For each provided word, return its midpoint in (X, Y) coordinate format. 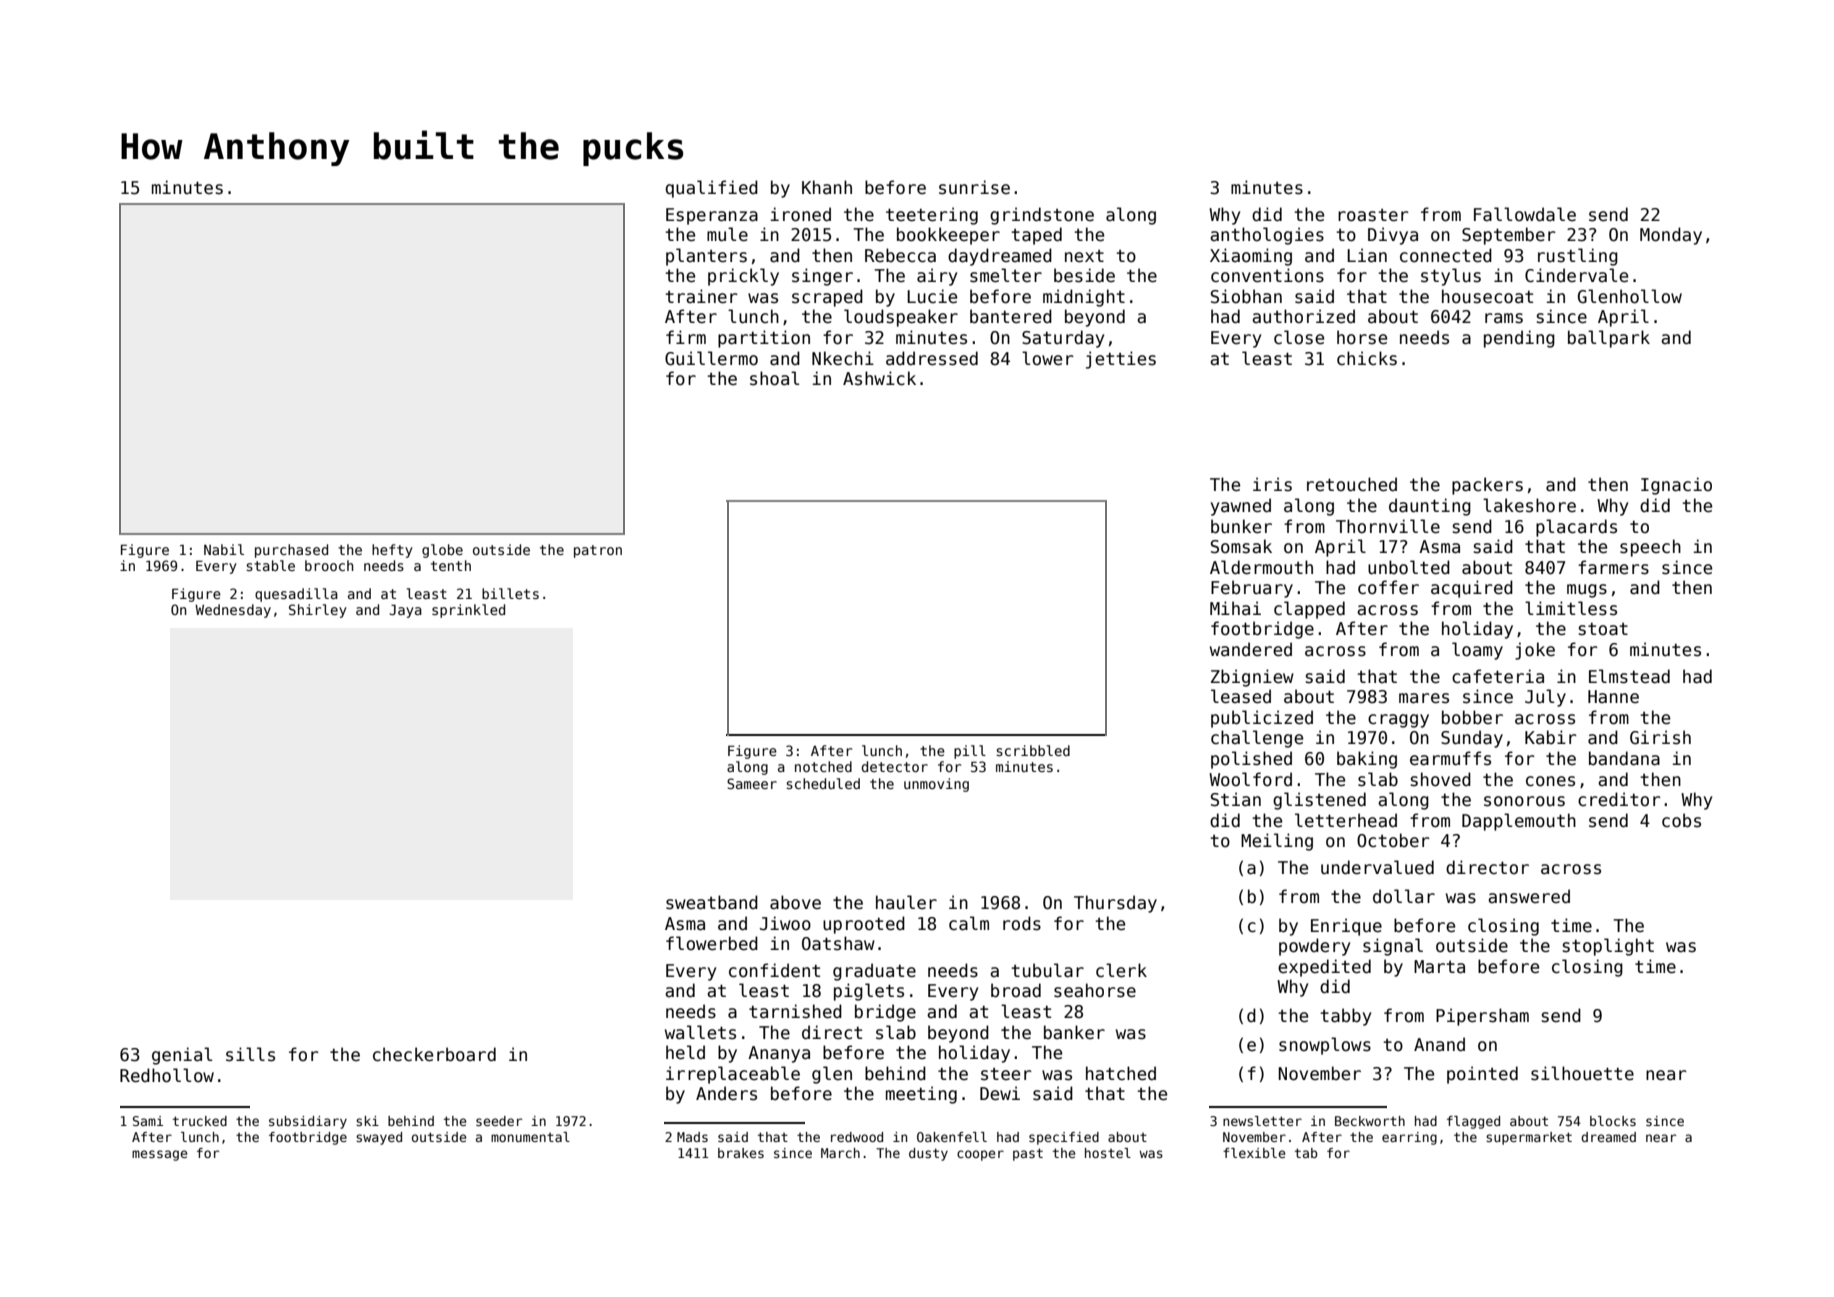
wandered (1251, 649)
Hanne (1613, 696)
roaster (1373, 215)
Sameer (752, 783)
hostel (1108, 1153)
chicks (1367, 358)
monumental (530, 1137)
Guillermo (711, 358)
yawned (1241, 507)
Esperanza (712, 216)
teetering (932, 216)
